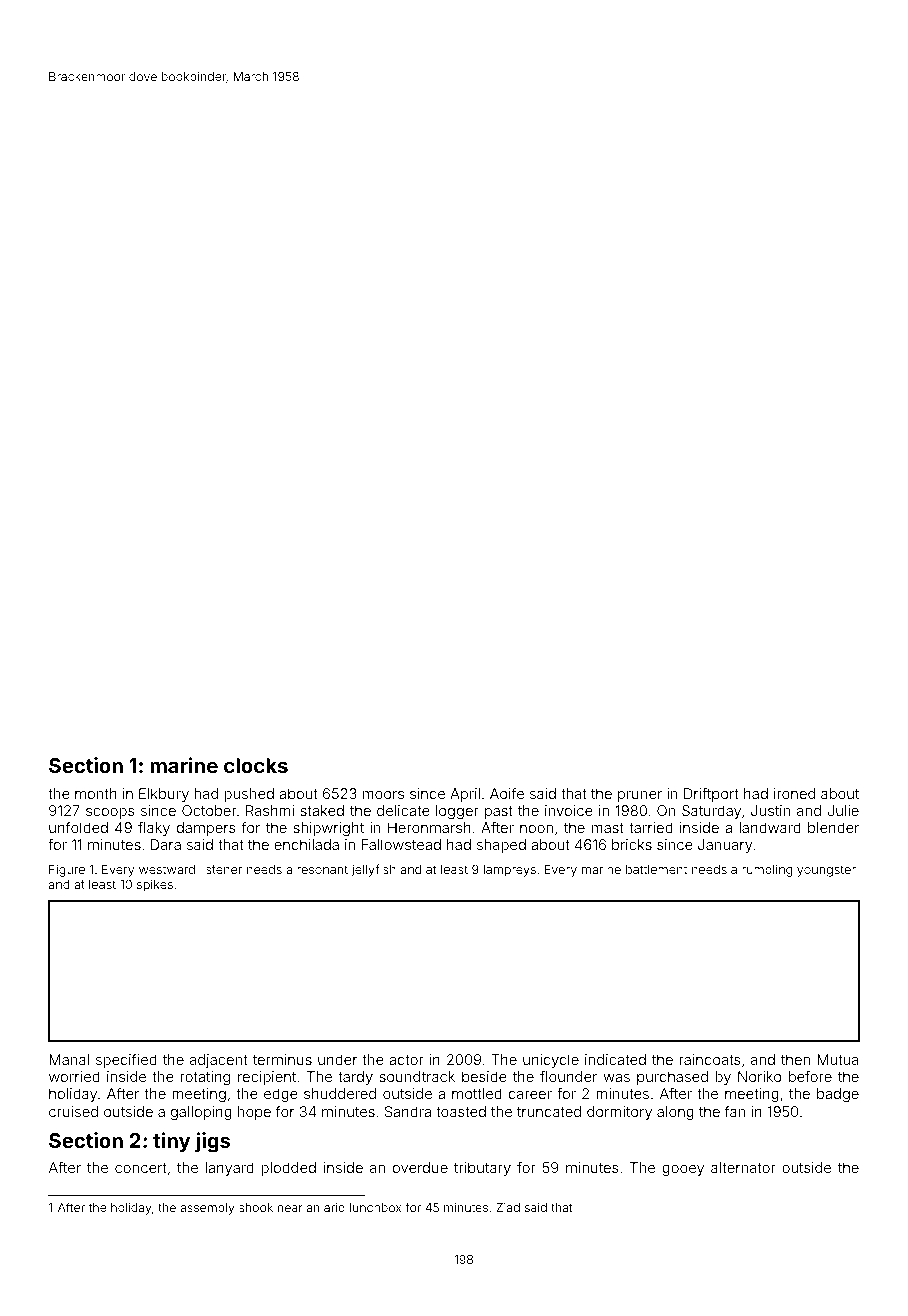  I want to click on Mutua, so click(837, 1059).
